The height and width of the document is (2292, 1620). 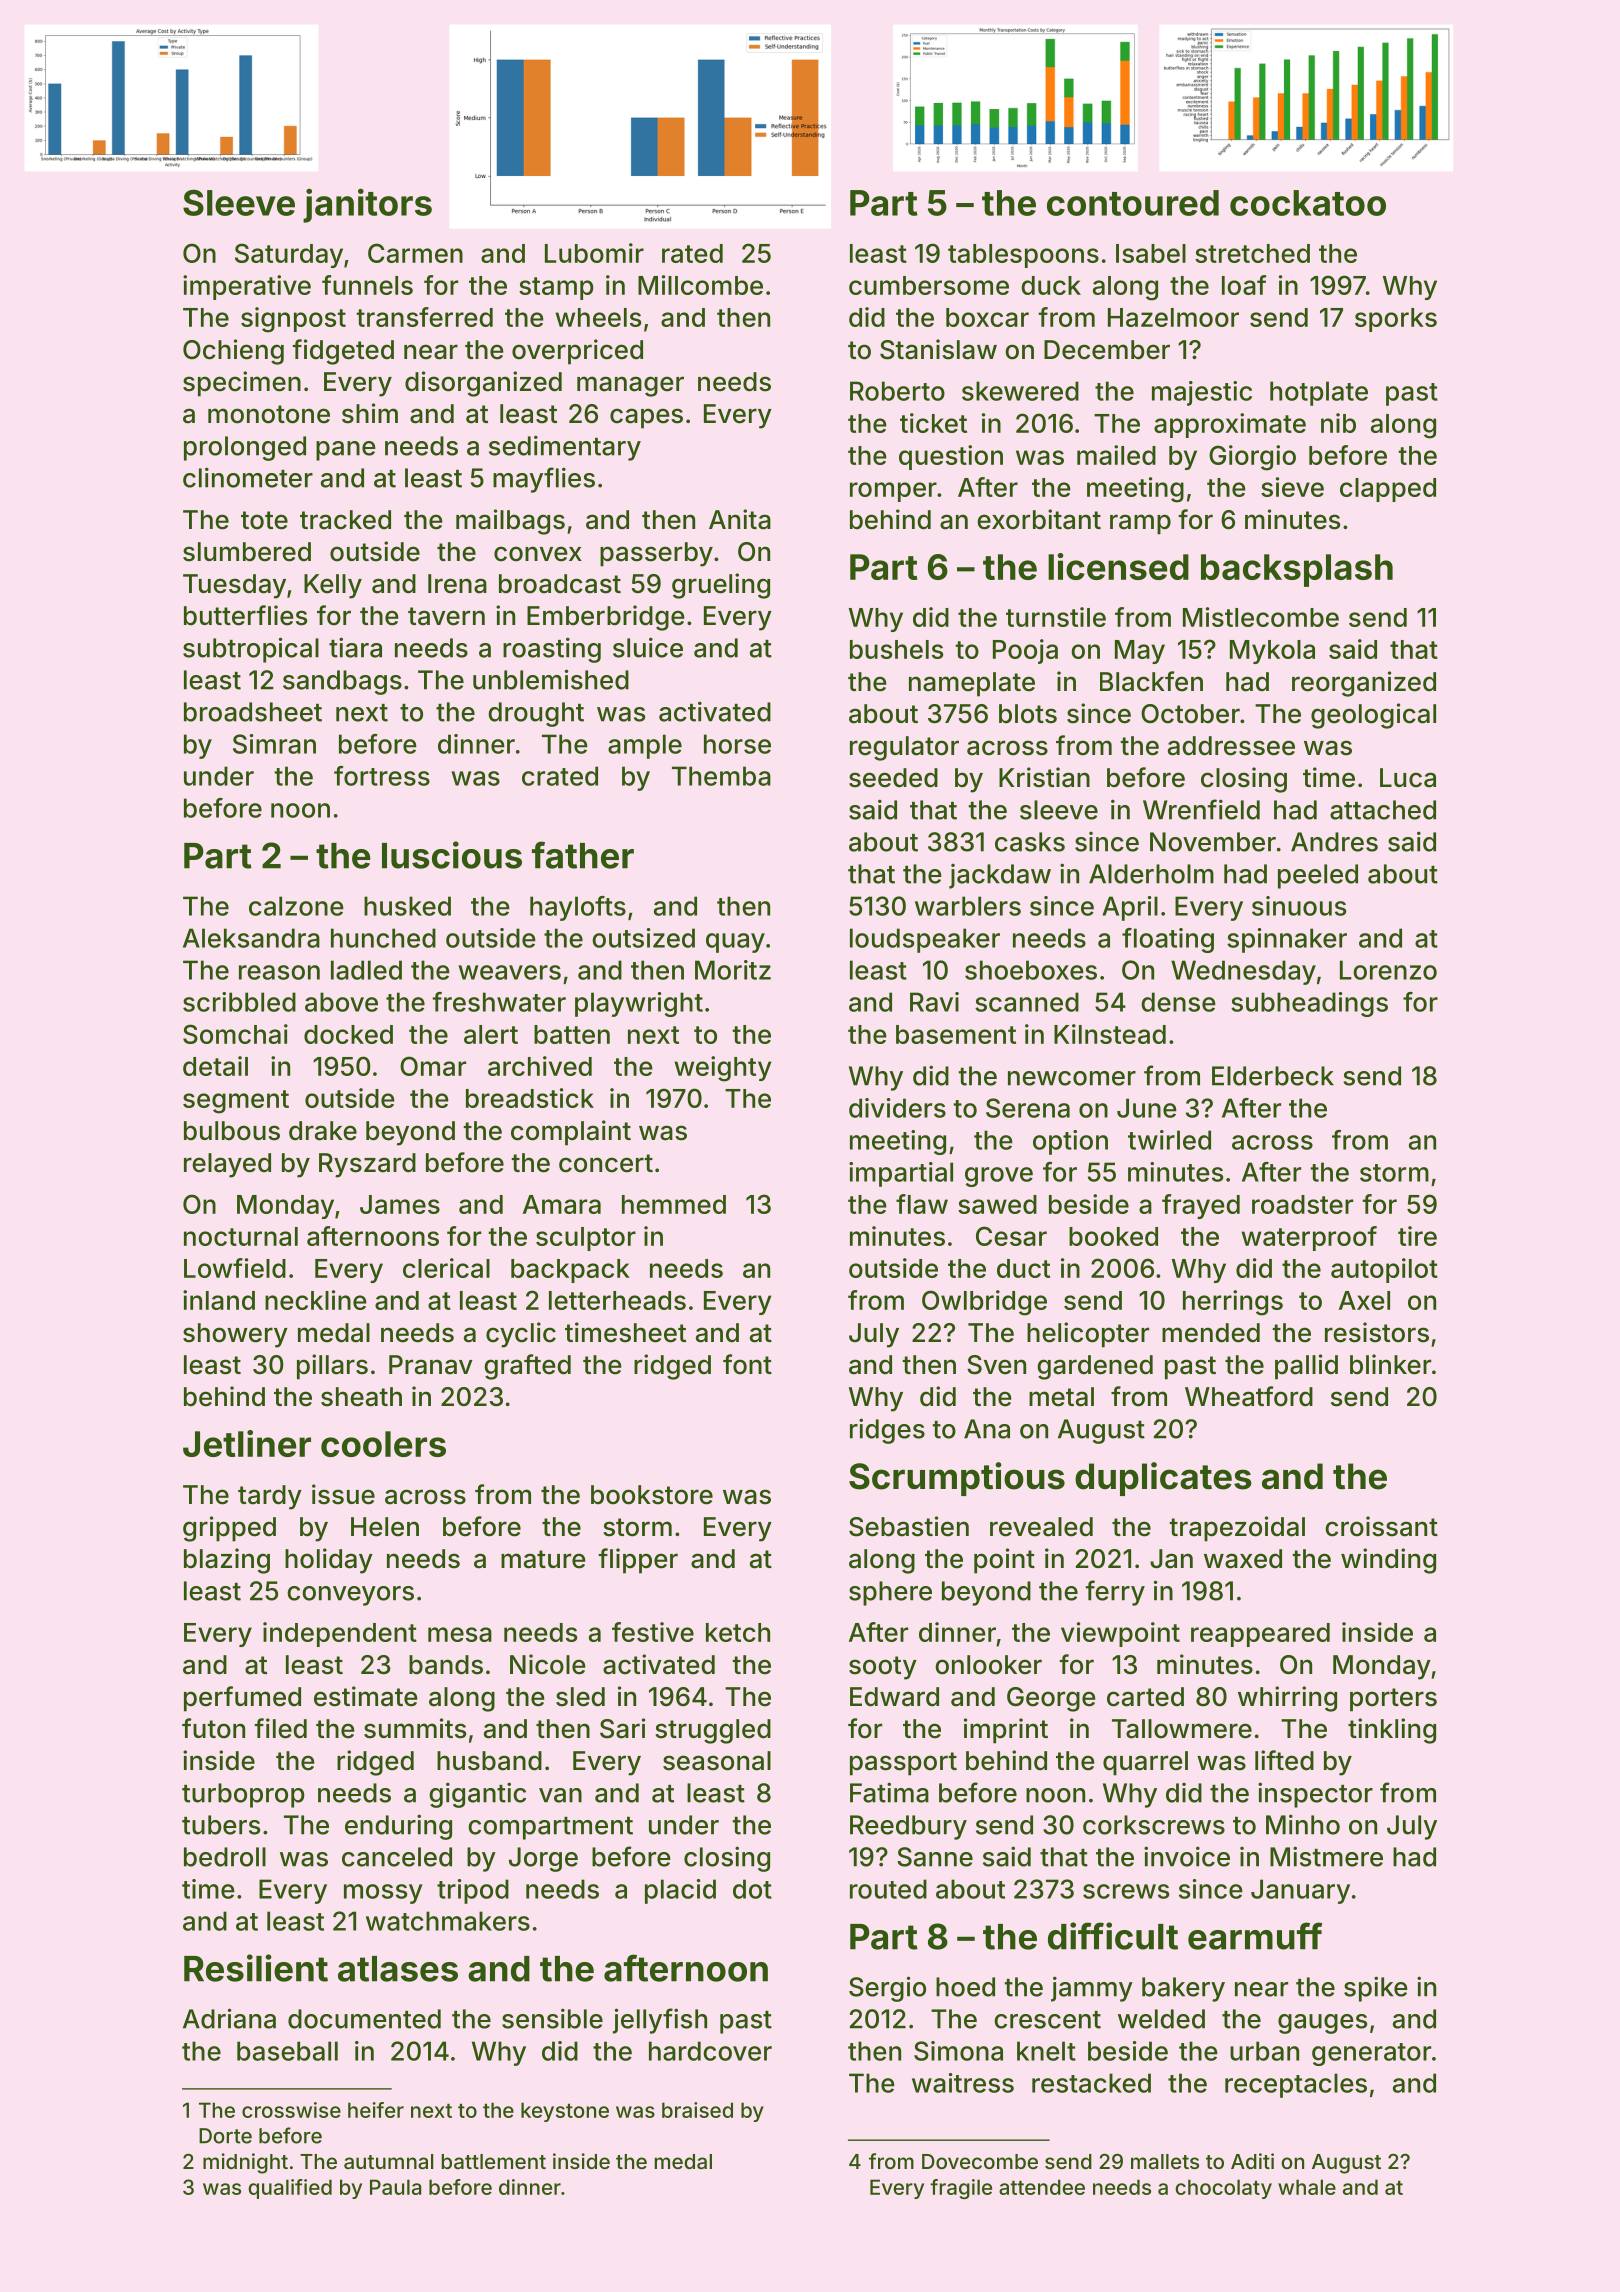 What do you see at coordinates (700, 285) in the document?
I see `Millcombe` at bounding box center [700, 285].
